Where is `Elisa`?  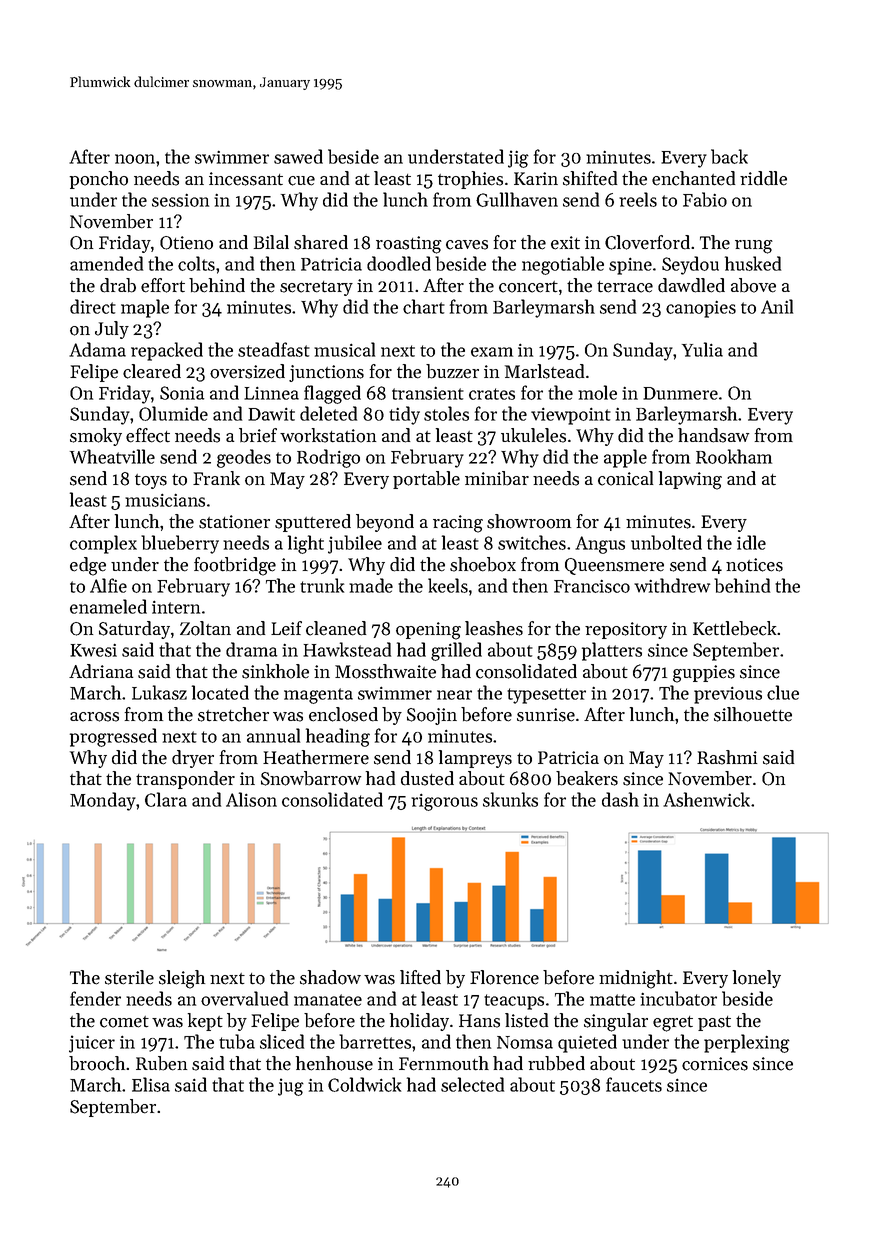
Elisa is located at coordinates (151, 1084).
